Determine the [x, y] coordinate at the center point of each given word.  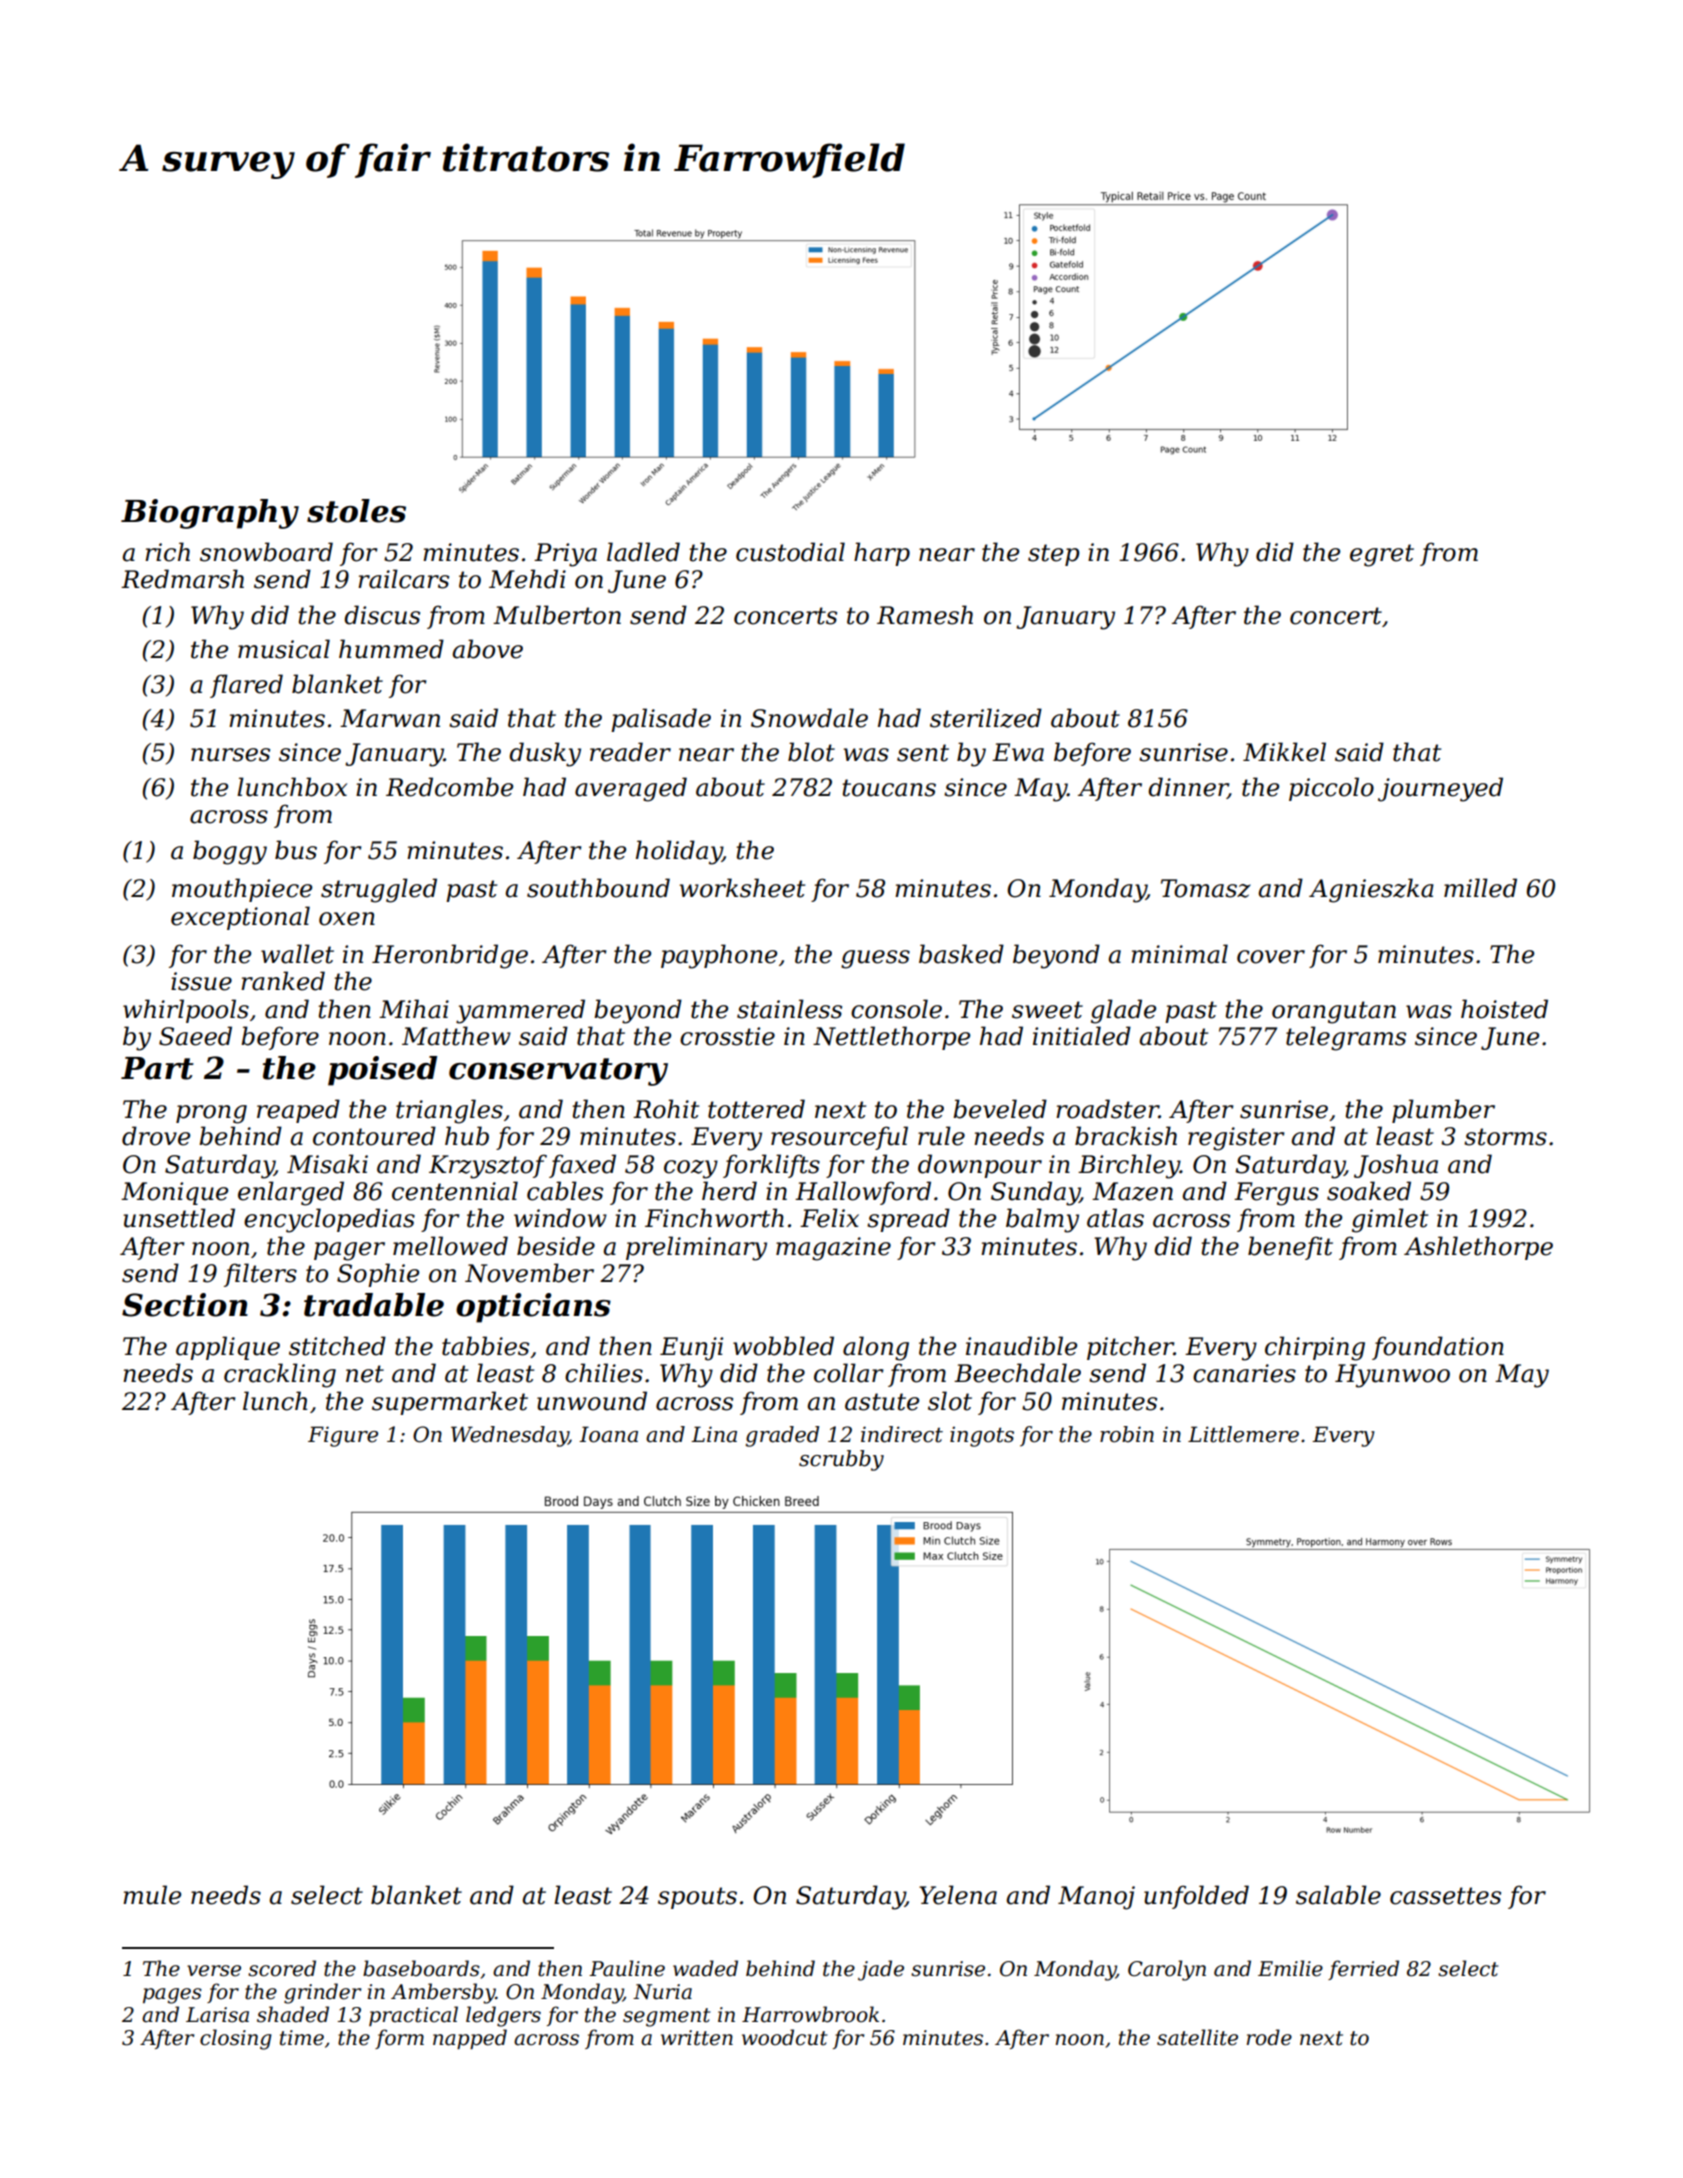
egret [1382, 555]
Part [157, 1068]
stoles [356, 511]
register [1236, 1139]
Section [185, 1305]
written [697, 2038]
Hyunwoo [1392, 1376]
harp [882, 554]
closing [236, 2039]
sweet [1047, 1010]
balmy [1042, 1220]
